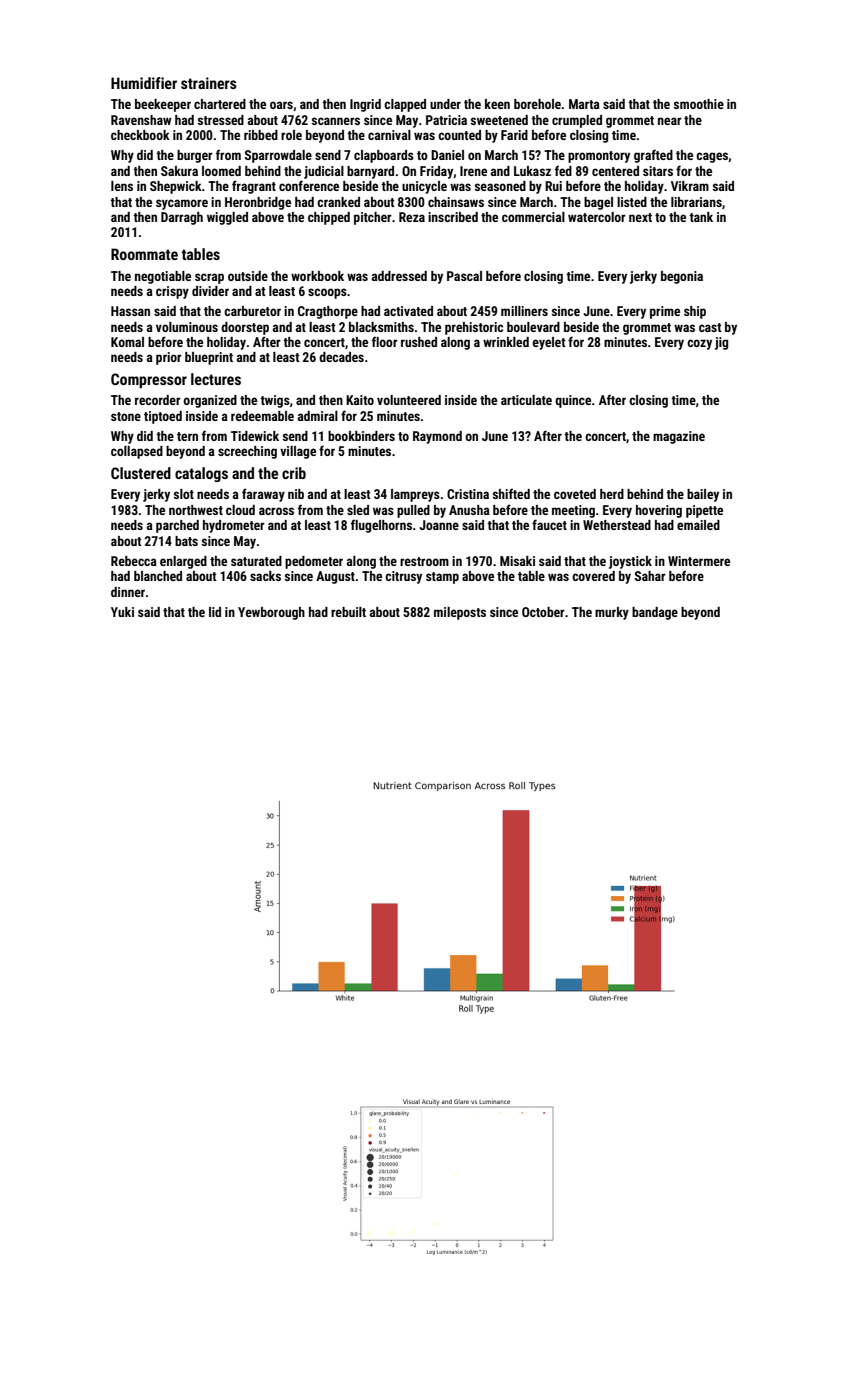  What do you see at coordinates (497, 104) in the image?
I see `keen` at bounding box center [497, 104].
